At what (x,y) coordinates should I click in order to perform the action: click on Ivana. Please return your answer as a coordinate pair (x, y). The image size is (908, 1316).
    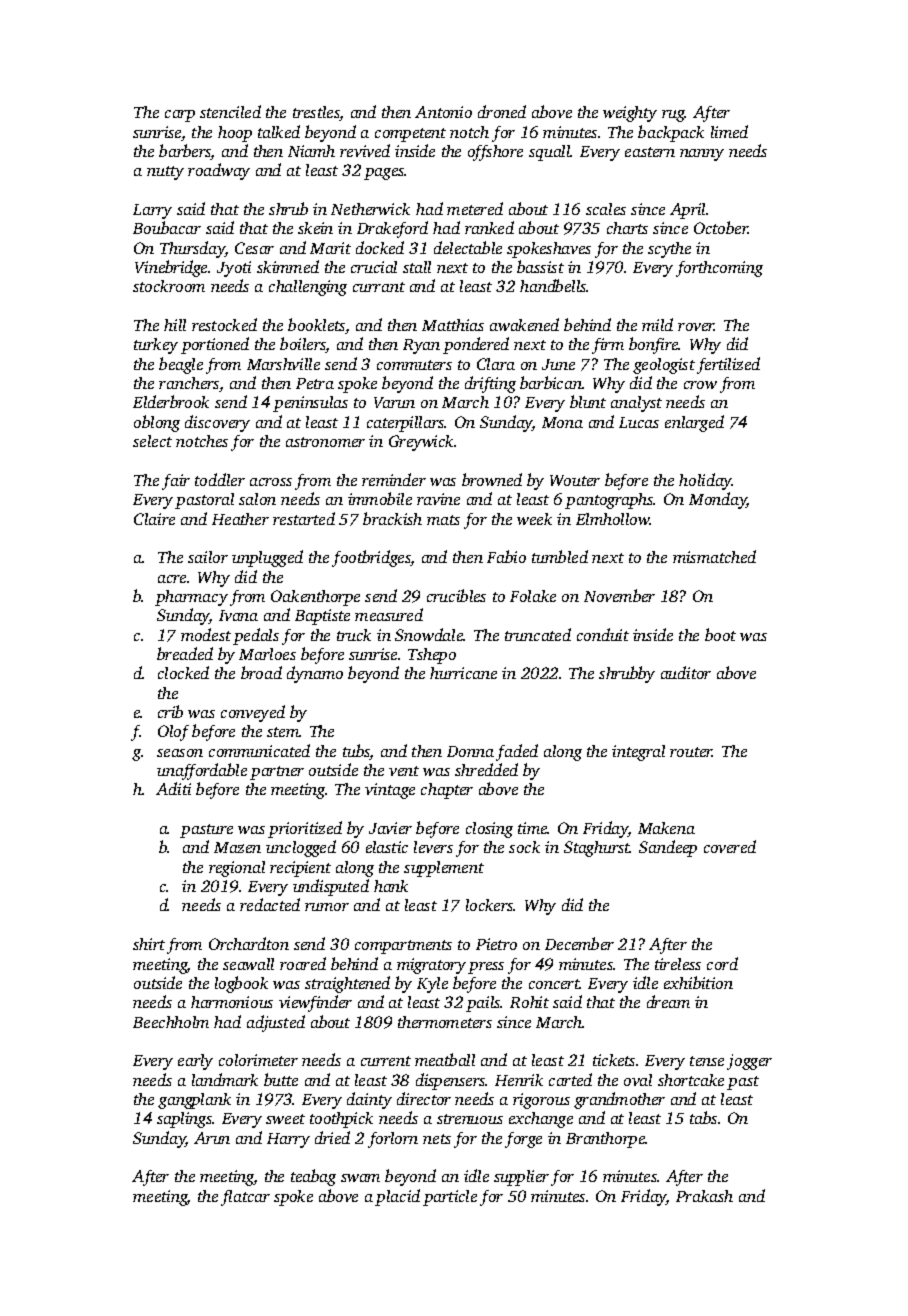
    Looking at the image, I should click on (238, 615).
